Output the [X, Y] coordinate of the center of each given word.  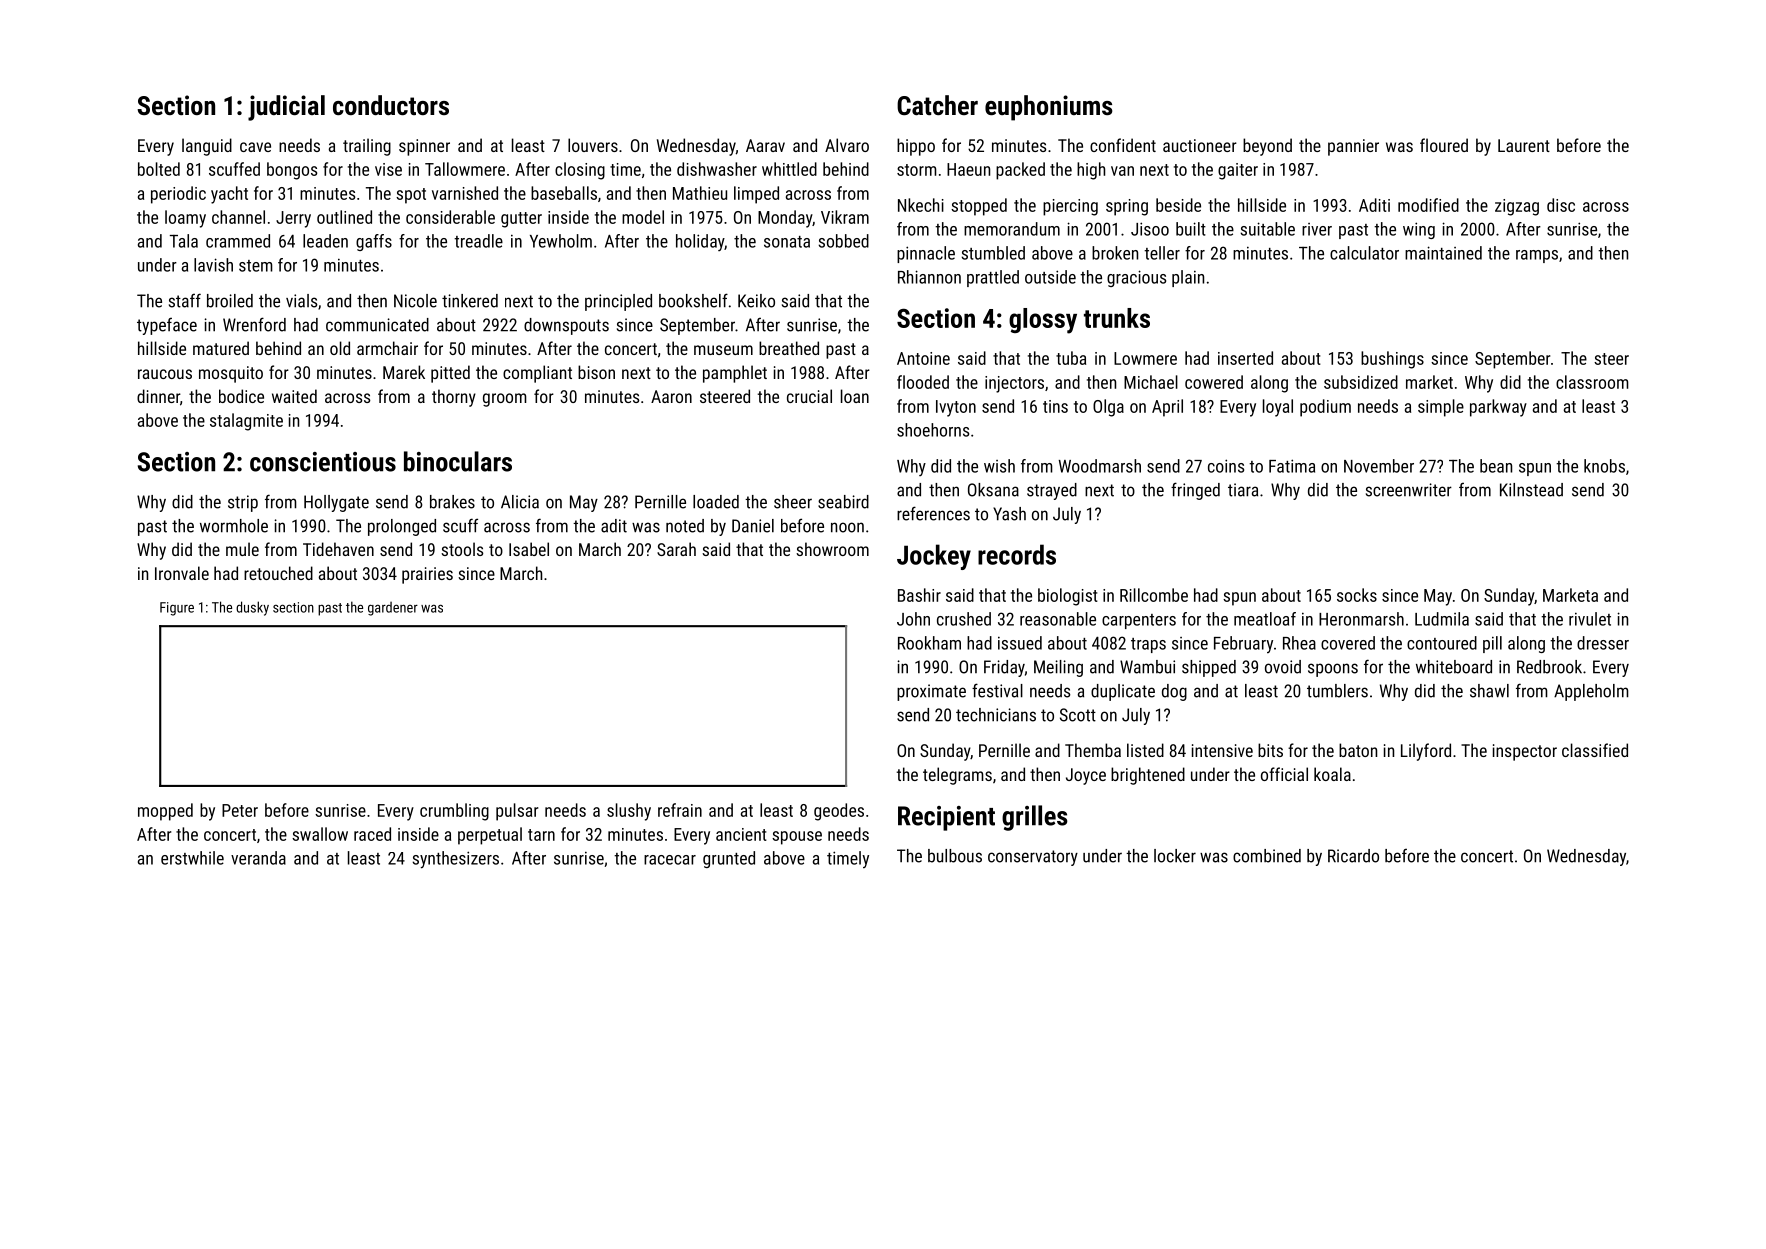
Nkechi [921, 205]
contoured [1442, 643]
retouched [278, 573]
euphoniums [1049, 108]
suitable [1268, 229]
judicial [286, 108]
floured [1444, 145]
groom [505, 400]
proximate [931, 692]
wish [999, 466]
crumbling [454, 812]
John [913, 619]
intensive [1222, 750]
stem [256, 266]
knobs [1604, 466]
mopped [165, 812]
